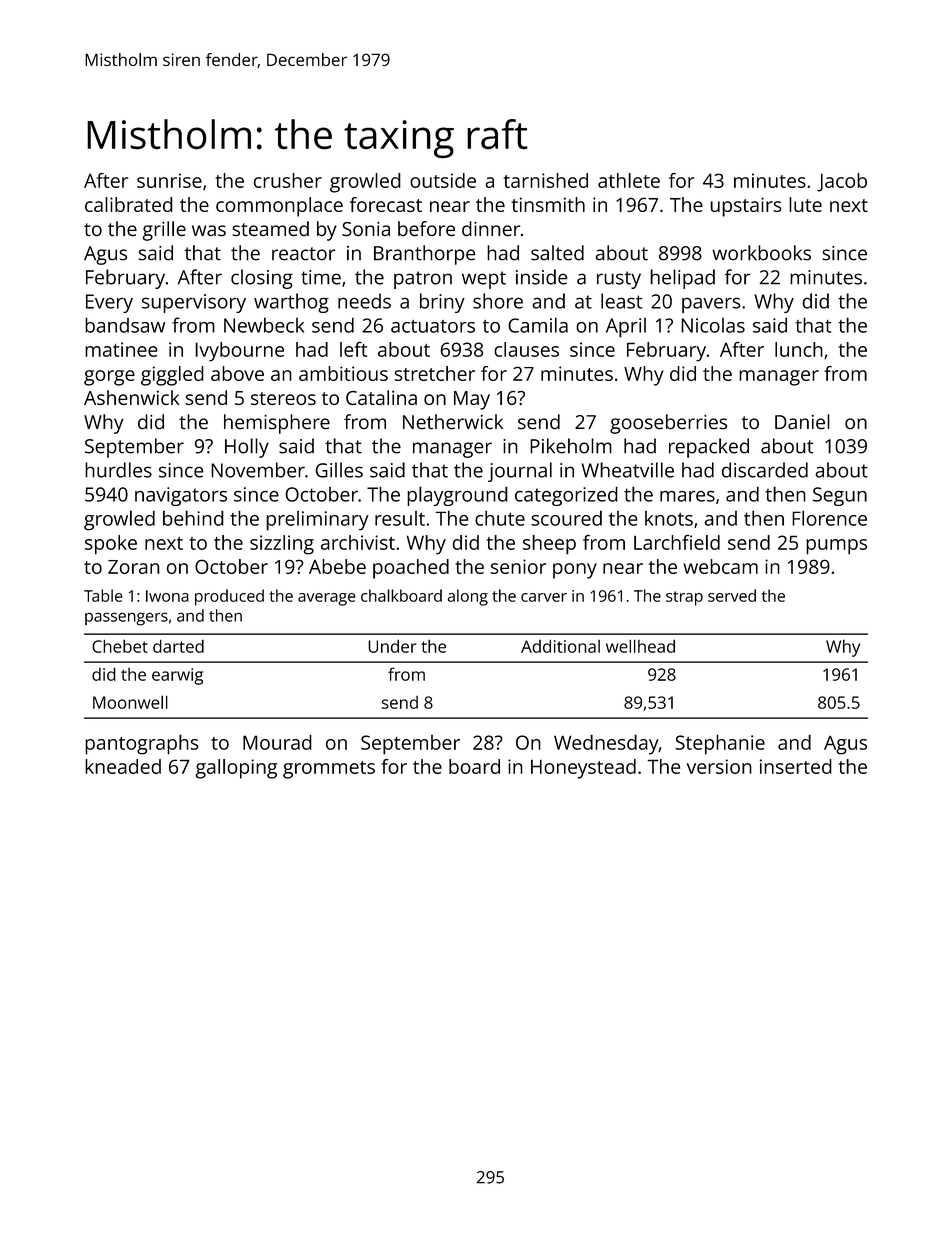  Describe the element at coordinates (805, 204) in the image. I see `lute` at that location.
